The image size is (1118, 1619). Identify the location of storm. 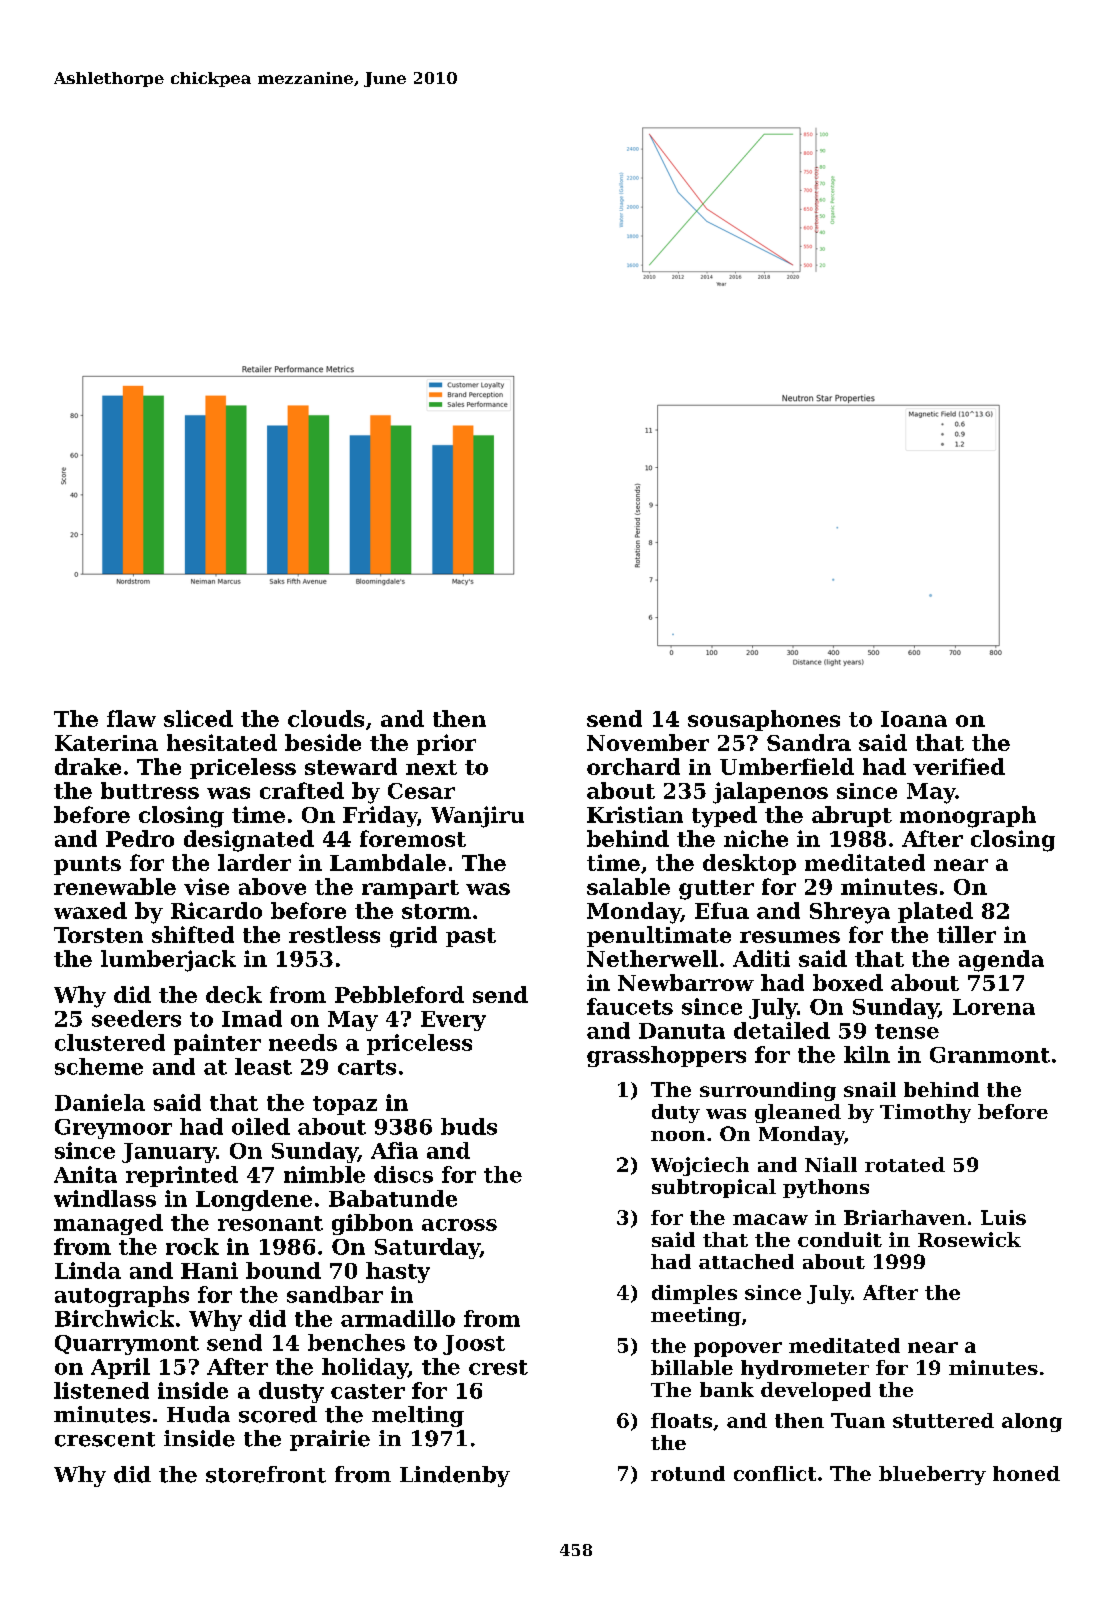
(436, 911).
